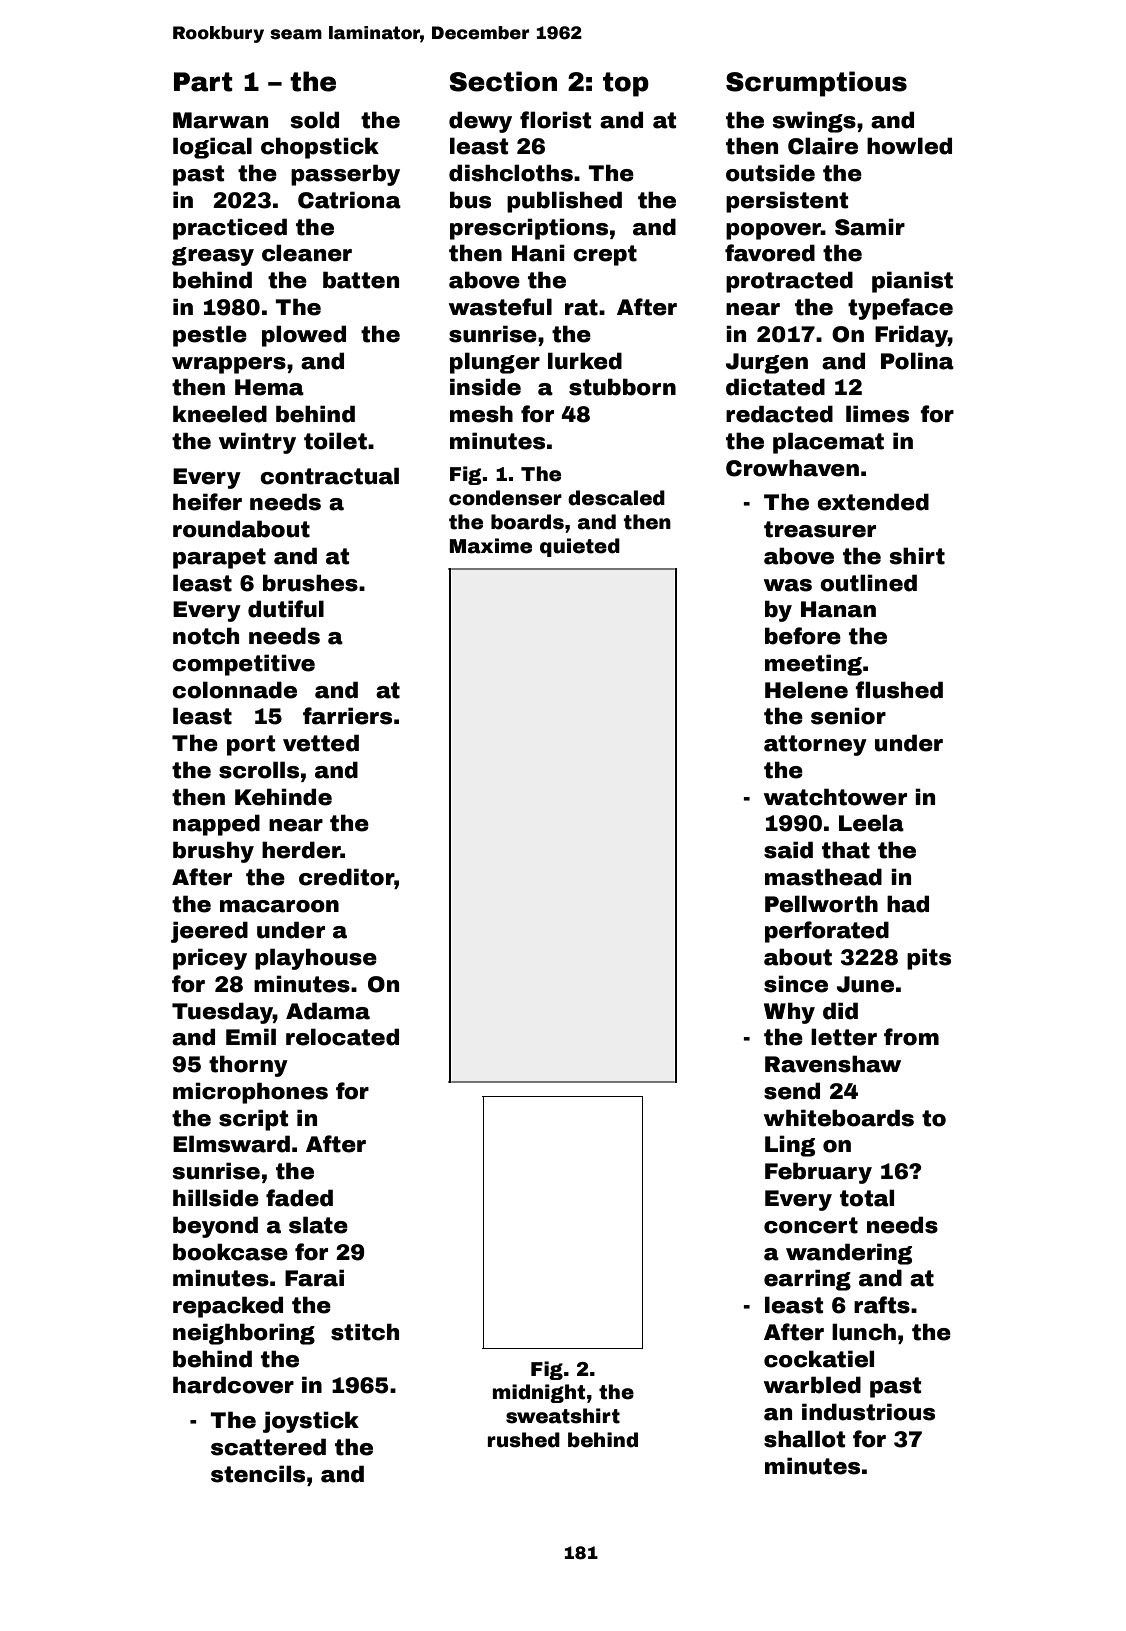 The height and width of the document is (1631, 1126). What do you see at coordinates (203, 82) in the document?
I see `Part` at bounding box center [203, 82].
